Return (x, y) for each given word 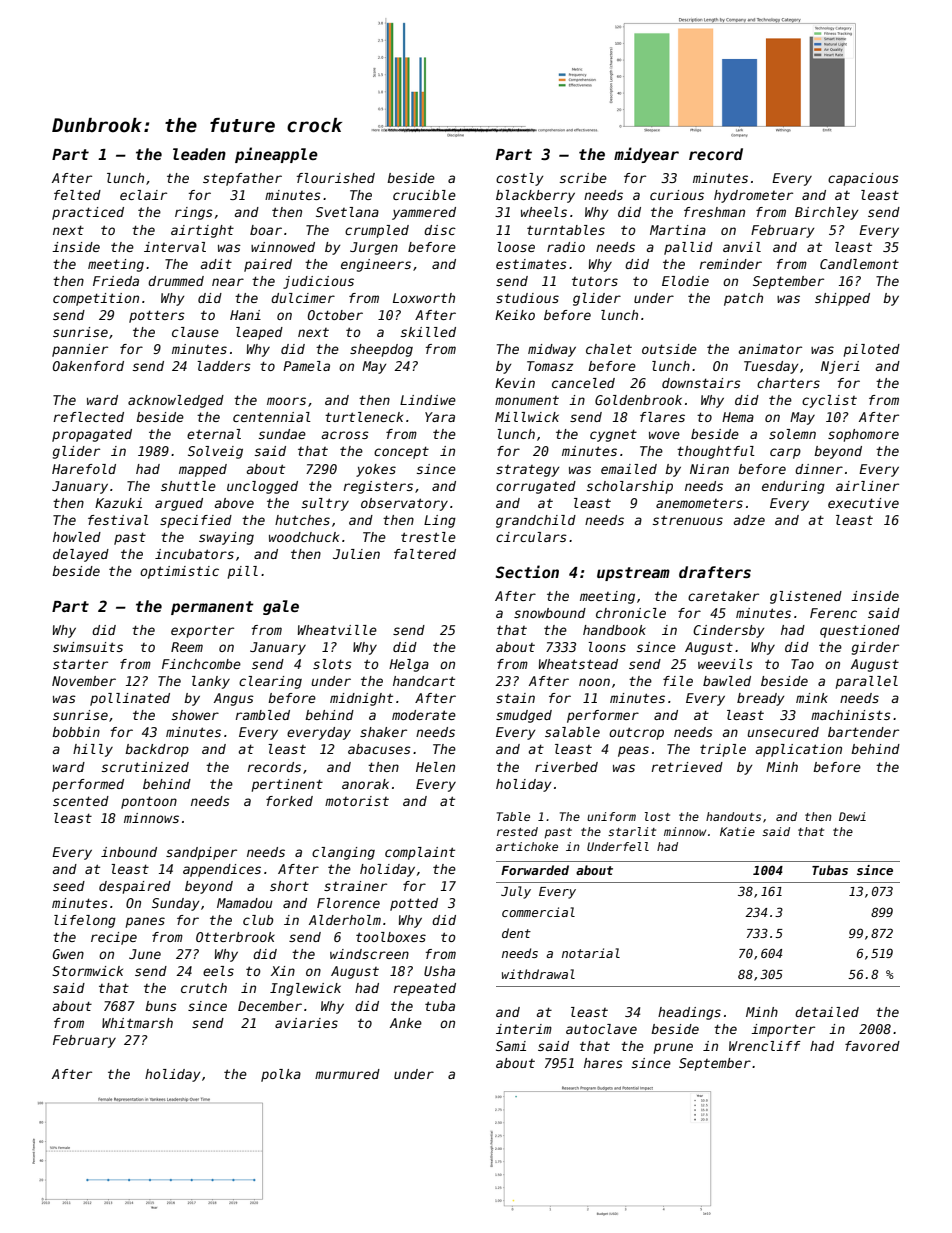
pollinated (130, 699)
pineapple (276, 155)
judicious (318, 282)
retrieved (687, 767)
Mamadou (245, 903)
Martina (678, 230)
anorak (365, 784)
